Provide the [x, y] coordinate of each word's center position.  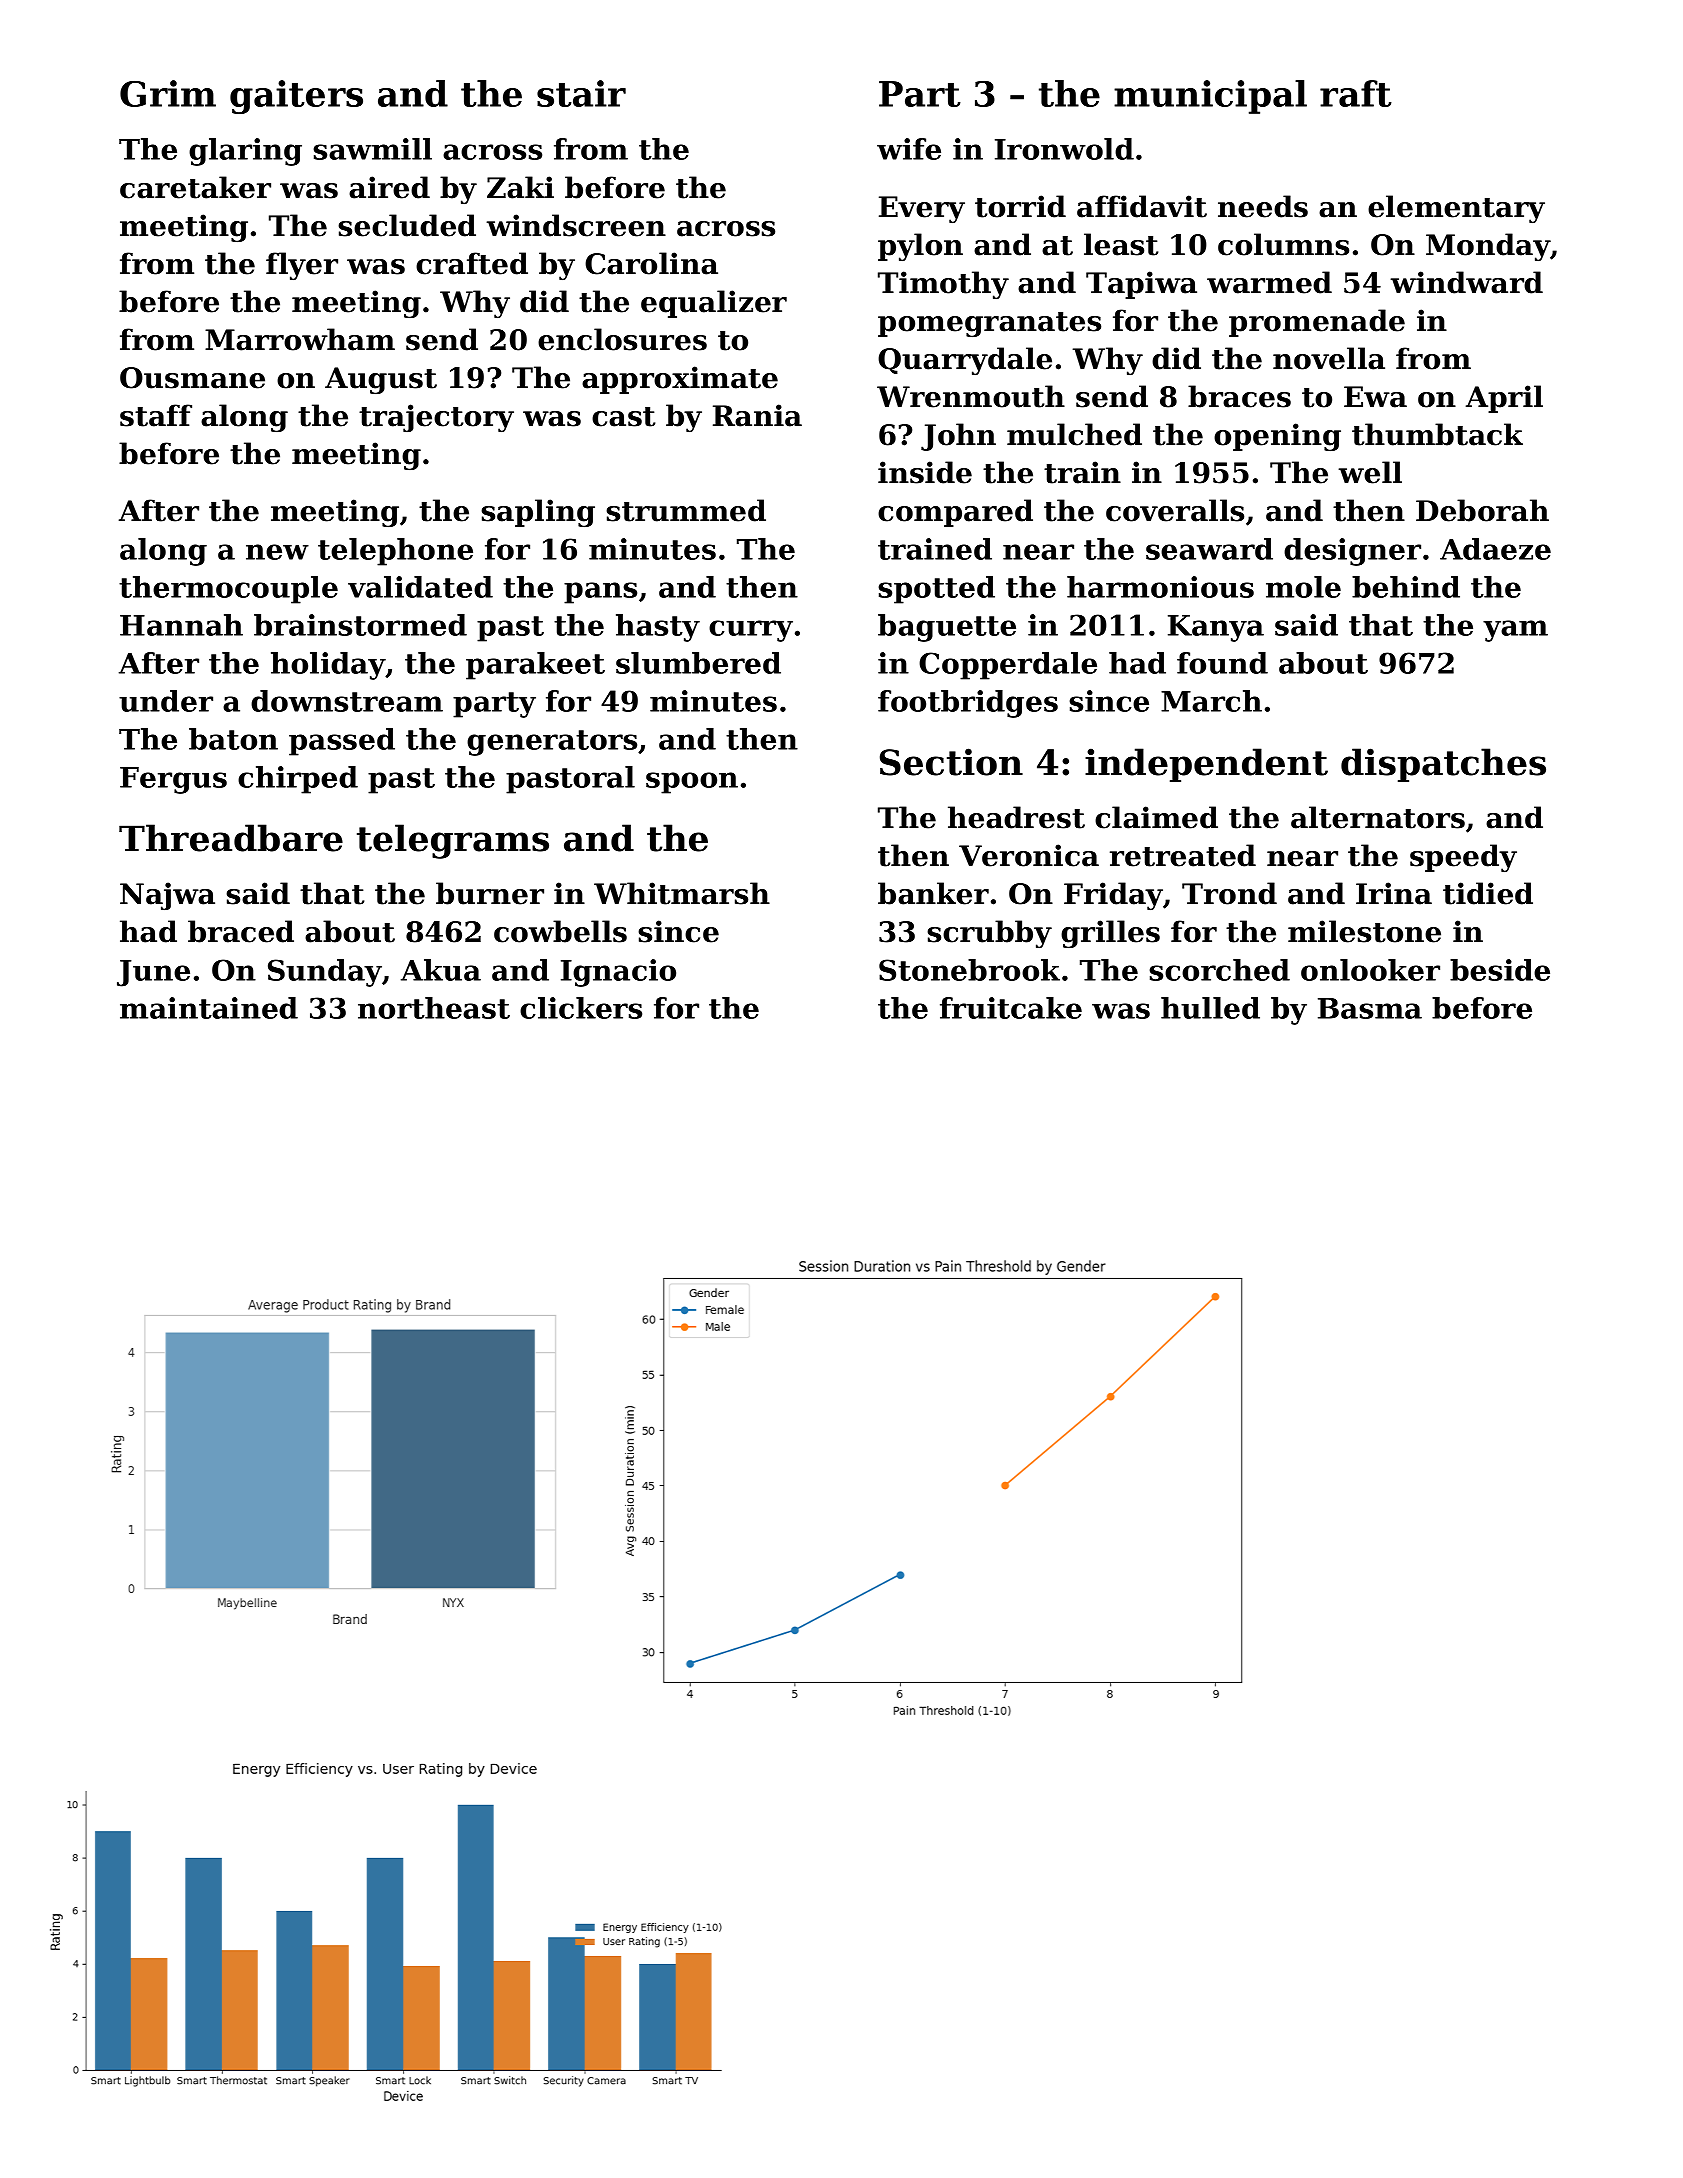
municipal [1210, 97]
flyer [302, 266]
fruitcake [1011, 1008]
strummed [686, 510]
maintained [209, 1008]
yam [1515, 631]
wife [909, 149]
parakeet [535, 666]
